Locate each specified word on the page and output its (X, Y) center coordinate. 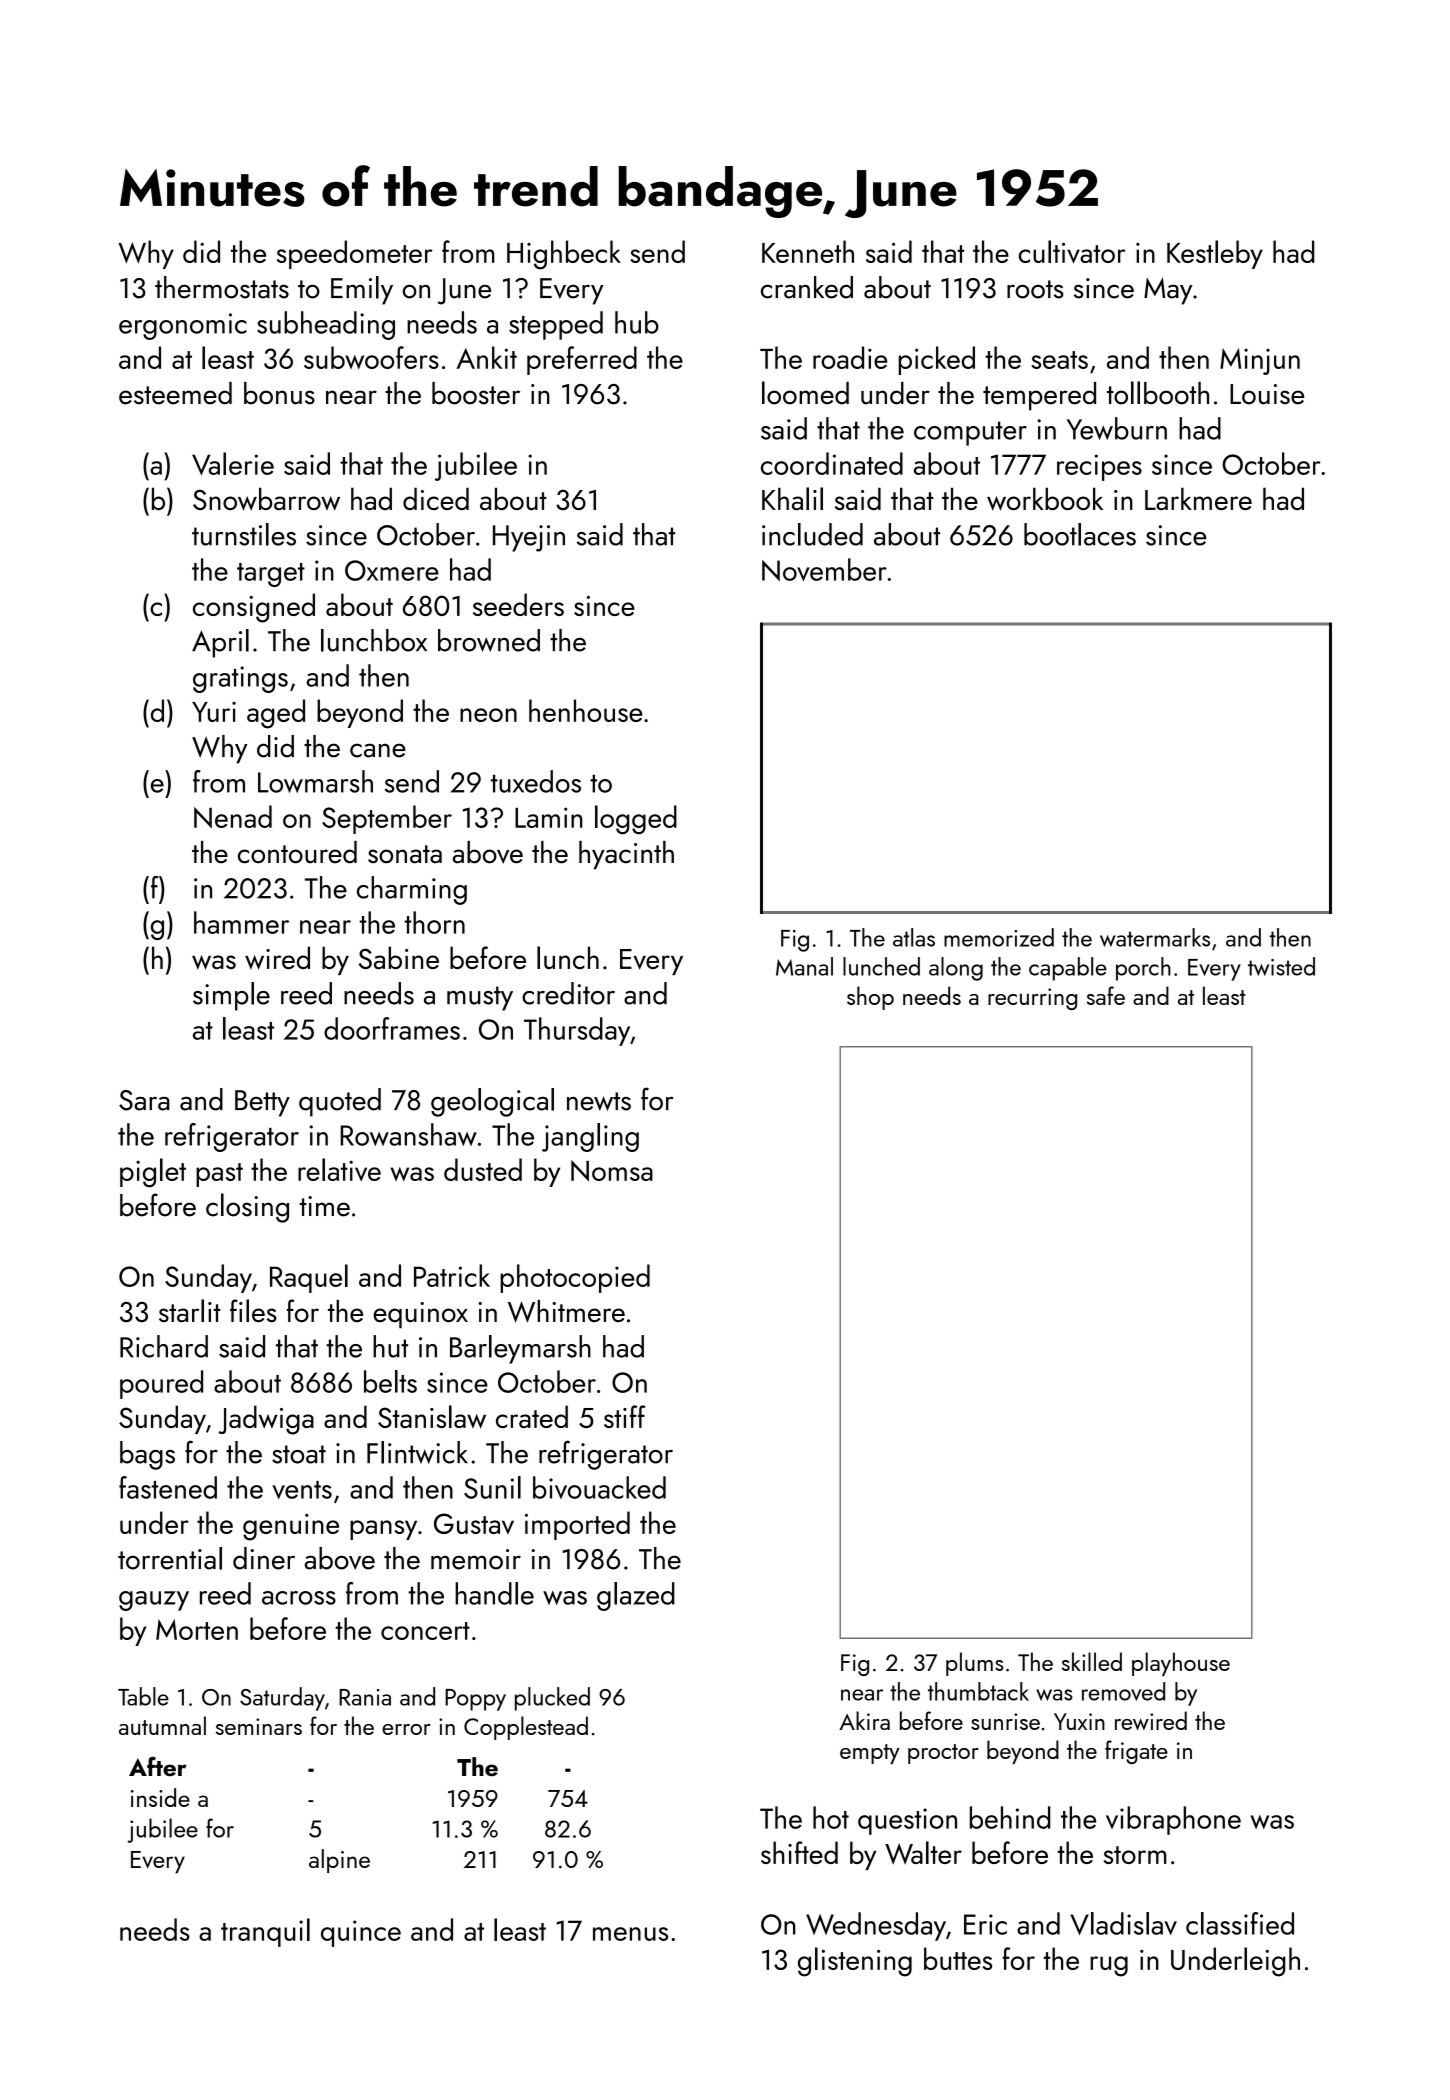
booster (476, 393)
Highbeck (564, 255)
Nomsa (612, 1171)
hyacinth (626, 855)
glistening (855, 1962)
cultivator (1072, 252)
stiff (625, 1416)
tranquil (265, 1932)
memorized (999, 937)
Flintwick (417, 1452)
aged (276, 714)
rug (1109, 1966)
